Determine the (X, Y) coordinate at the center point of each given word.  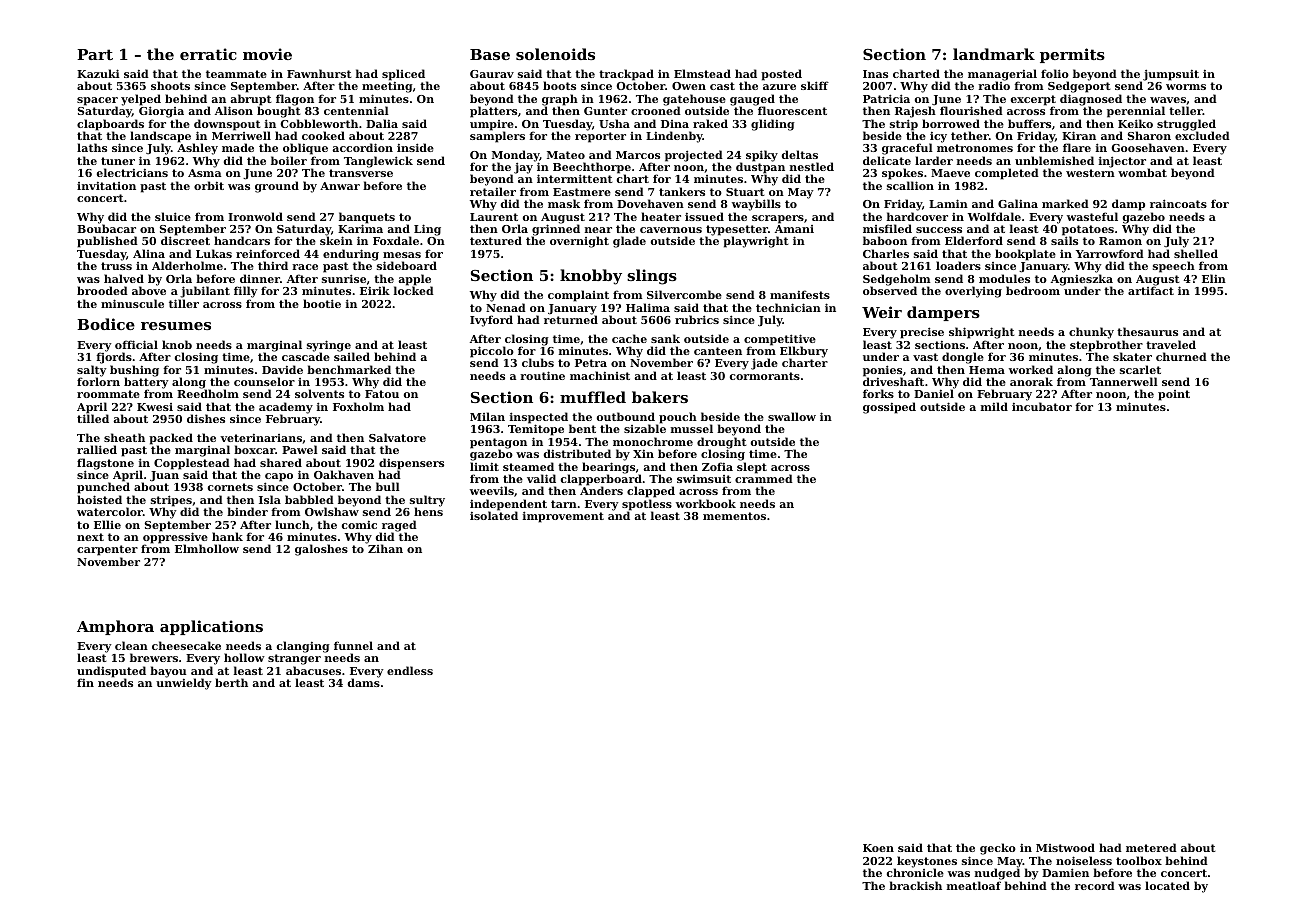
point (1174, 395)
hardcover (917, 216)
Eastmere (582, 192)
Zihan (385, 549)
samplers (497, 137)
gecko (998, 849)
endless (410, 670)
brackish (915, 885)
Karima (360, 228)
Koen (878, 848)
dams (364, 683)
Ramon (1120, 241)
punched (103, 488)
